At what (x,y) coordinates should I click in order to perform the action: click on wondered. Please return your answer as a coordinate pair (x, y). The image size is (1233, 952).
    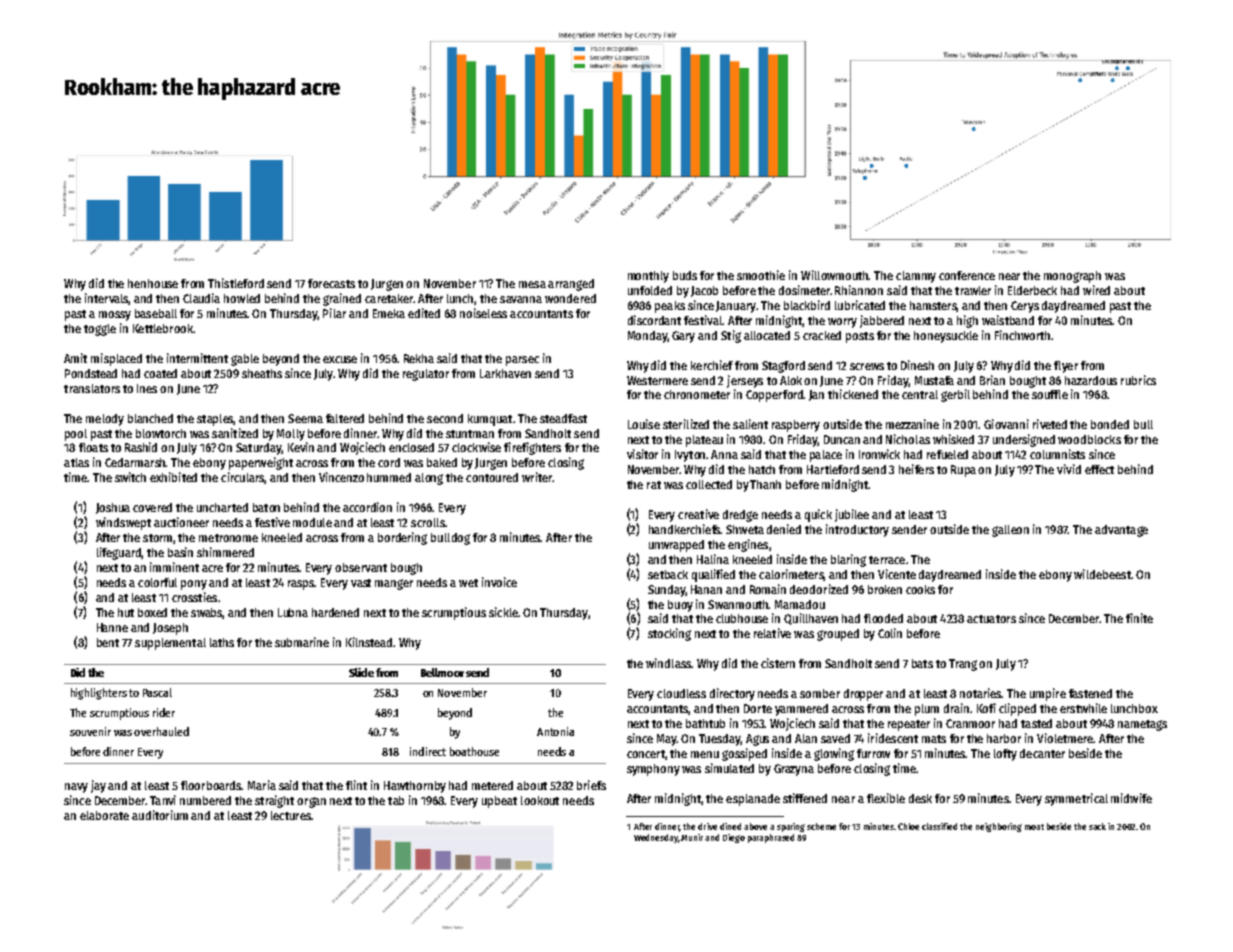
    Looking at the image, I should click on (570, 298).
